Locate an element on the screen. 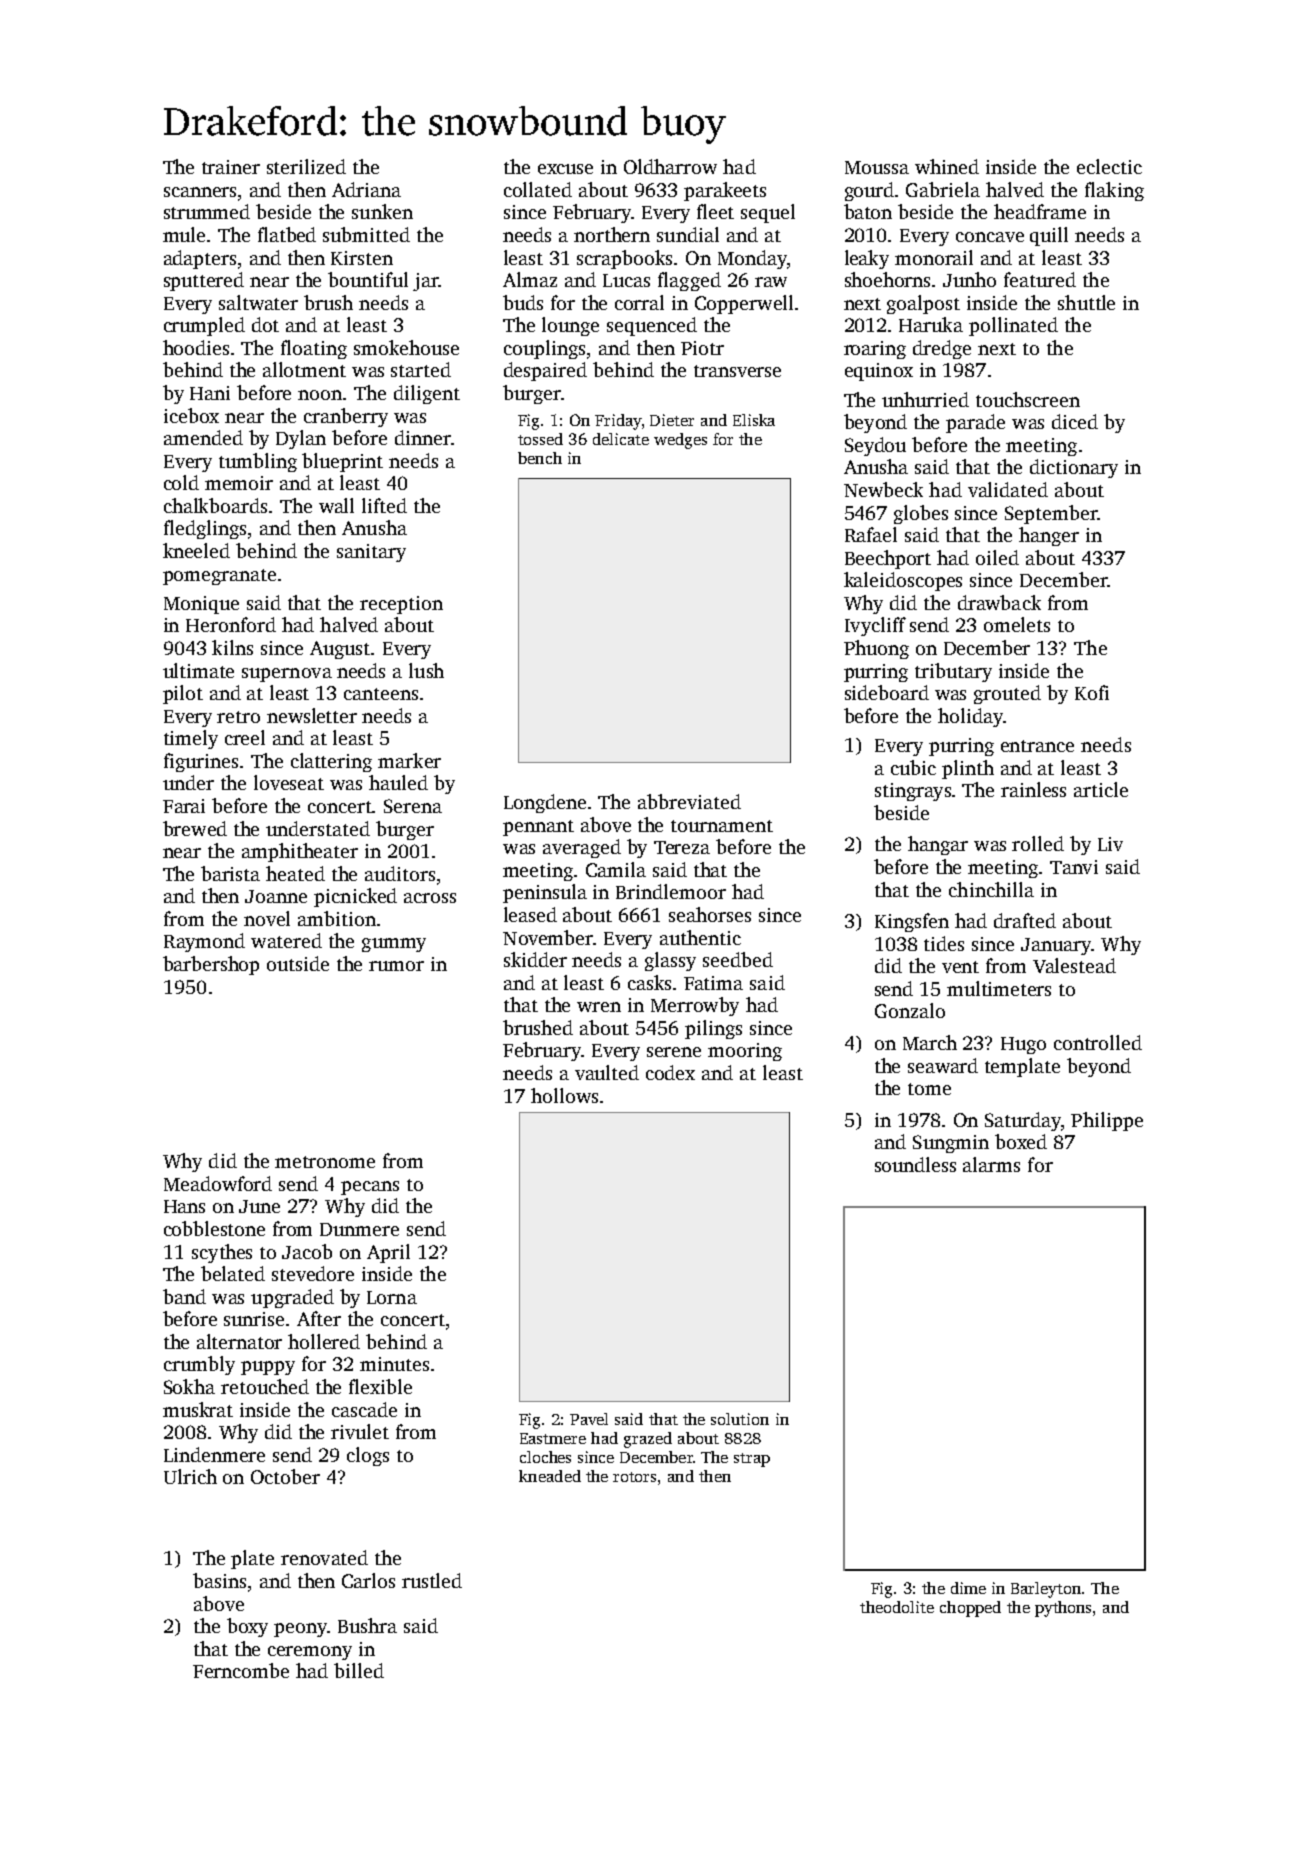 Image resolution: width=1309 pixels, height=1852 pixels. Hugo is located at coordinates (1023, 1045).
